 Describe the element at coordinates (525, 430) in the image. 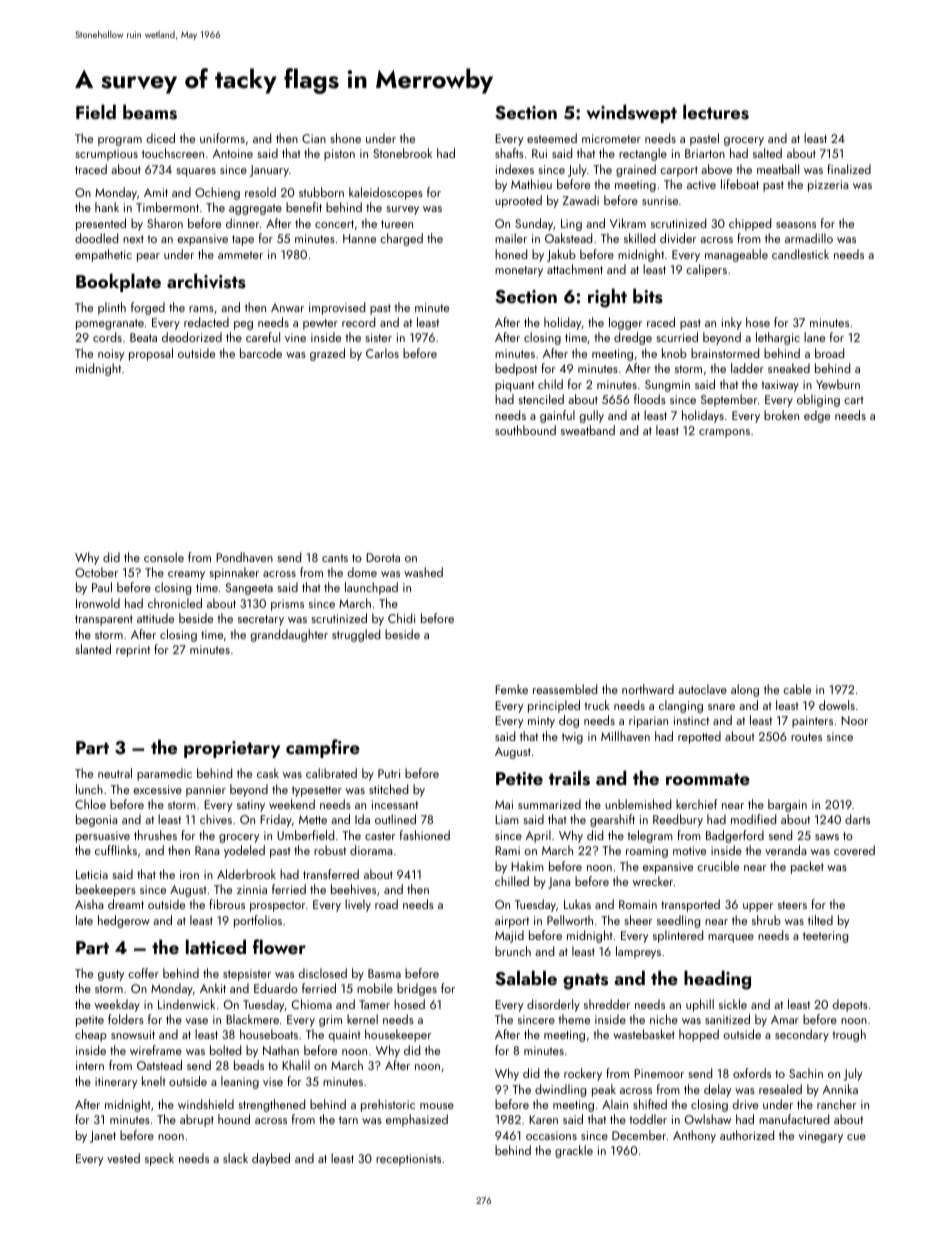

I see `southbound` at that location.
